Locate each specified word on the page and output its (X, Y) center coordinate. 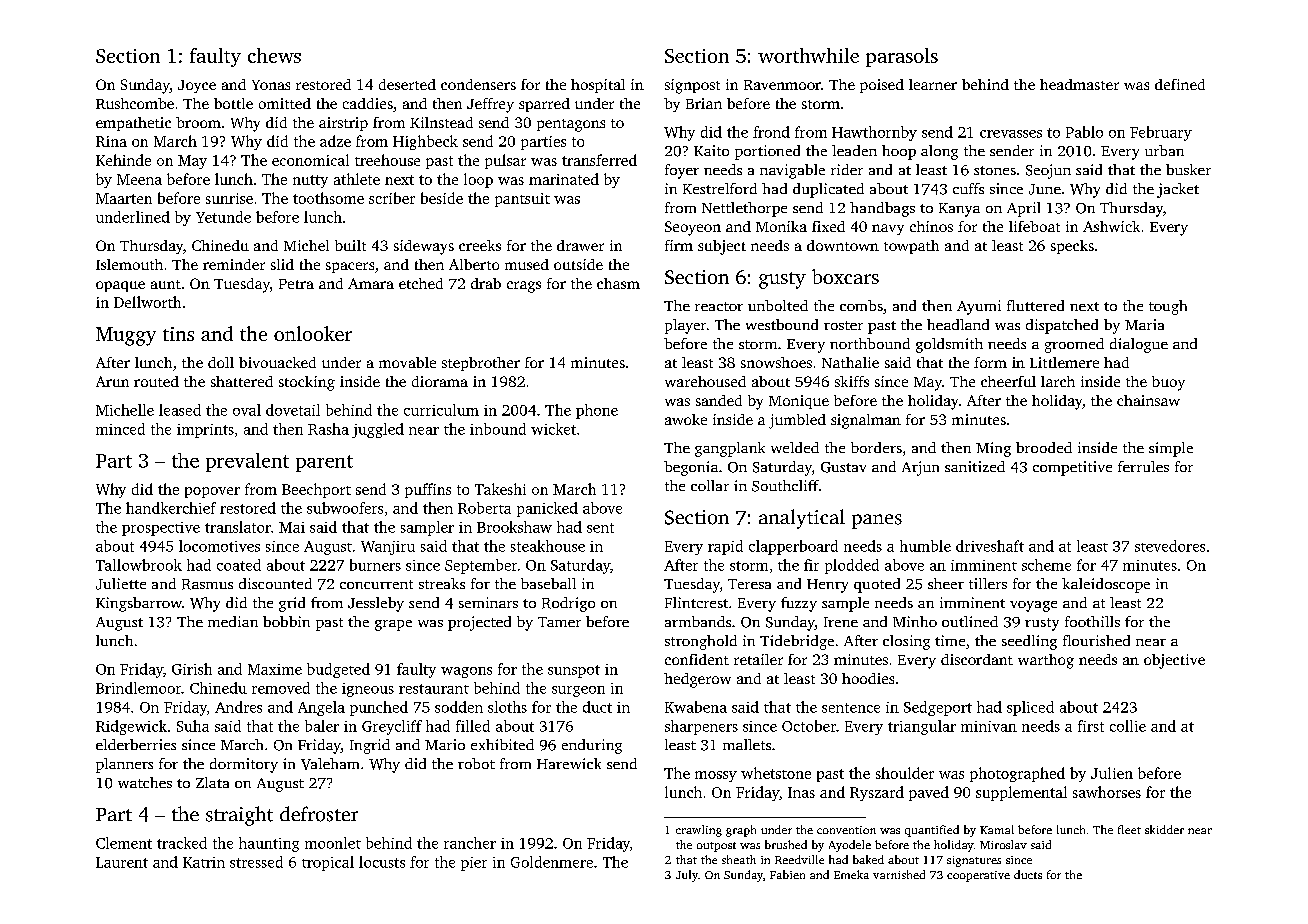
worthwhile (808, 55)
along (939, 152)
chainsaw (1148, 400)
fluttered (1035, 305)
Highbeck (425, 142)
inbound (498, 429)
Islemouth (129, 264)
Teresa (749, 584)
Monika (781, 226)
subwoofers (345, 508)
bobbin (286, 621)
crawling (699, 831)
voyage (1033, 606)
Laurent (122, 862)
